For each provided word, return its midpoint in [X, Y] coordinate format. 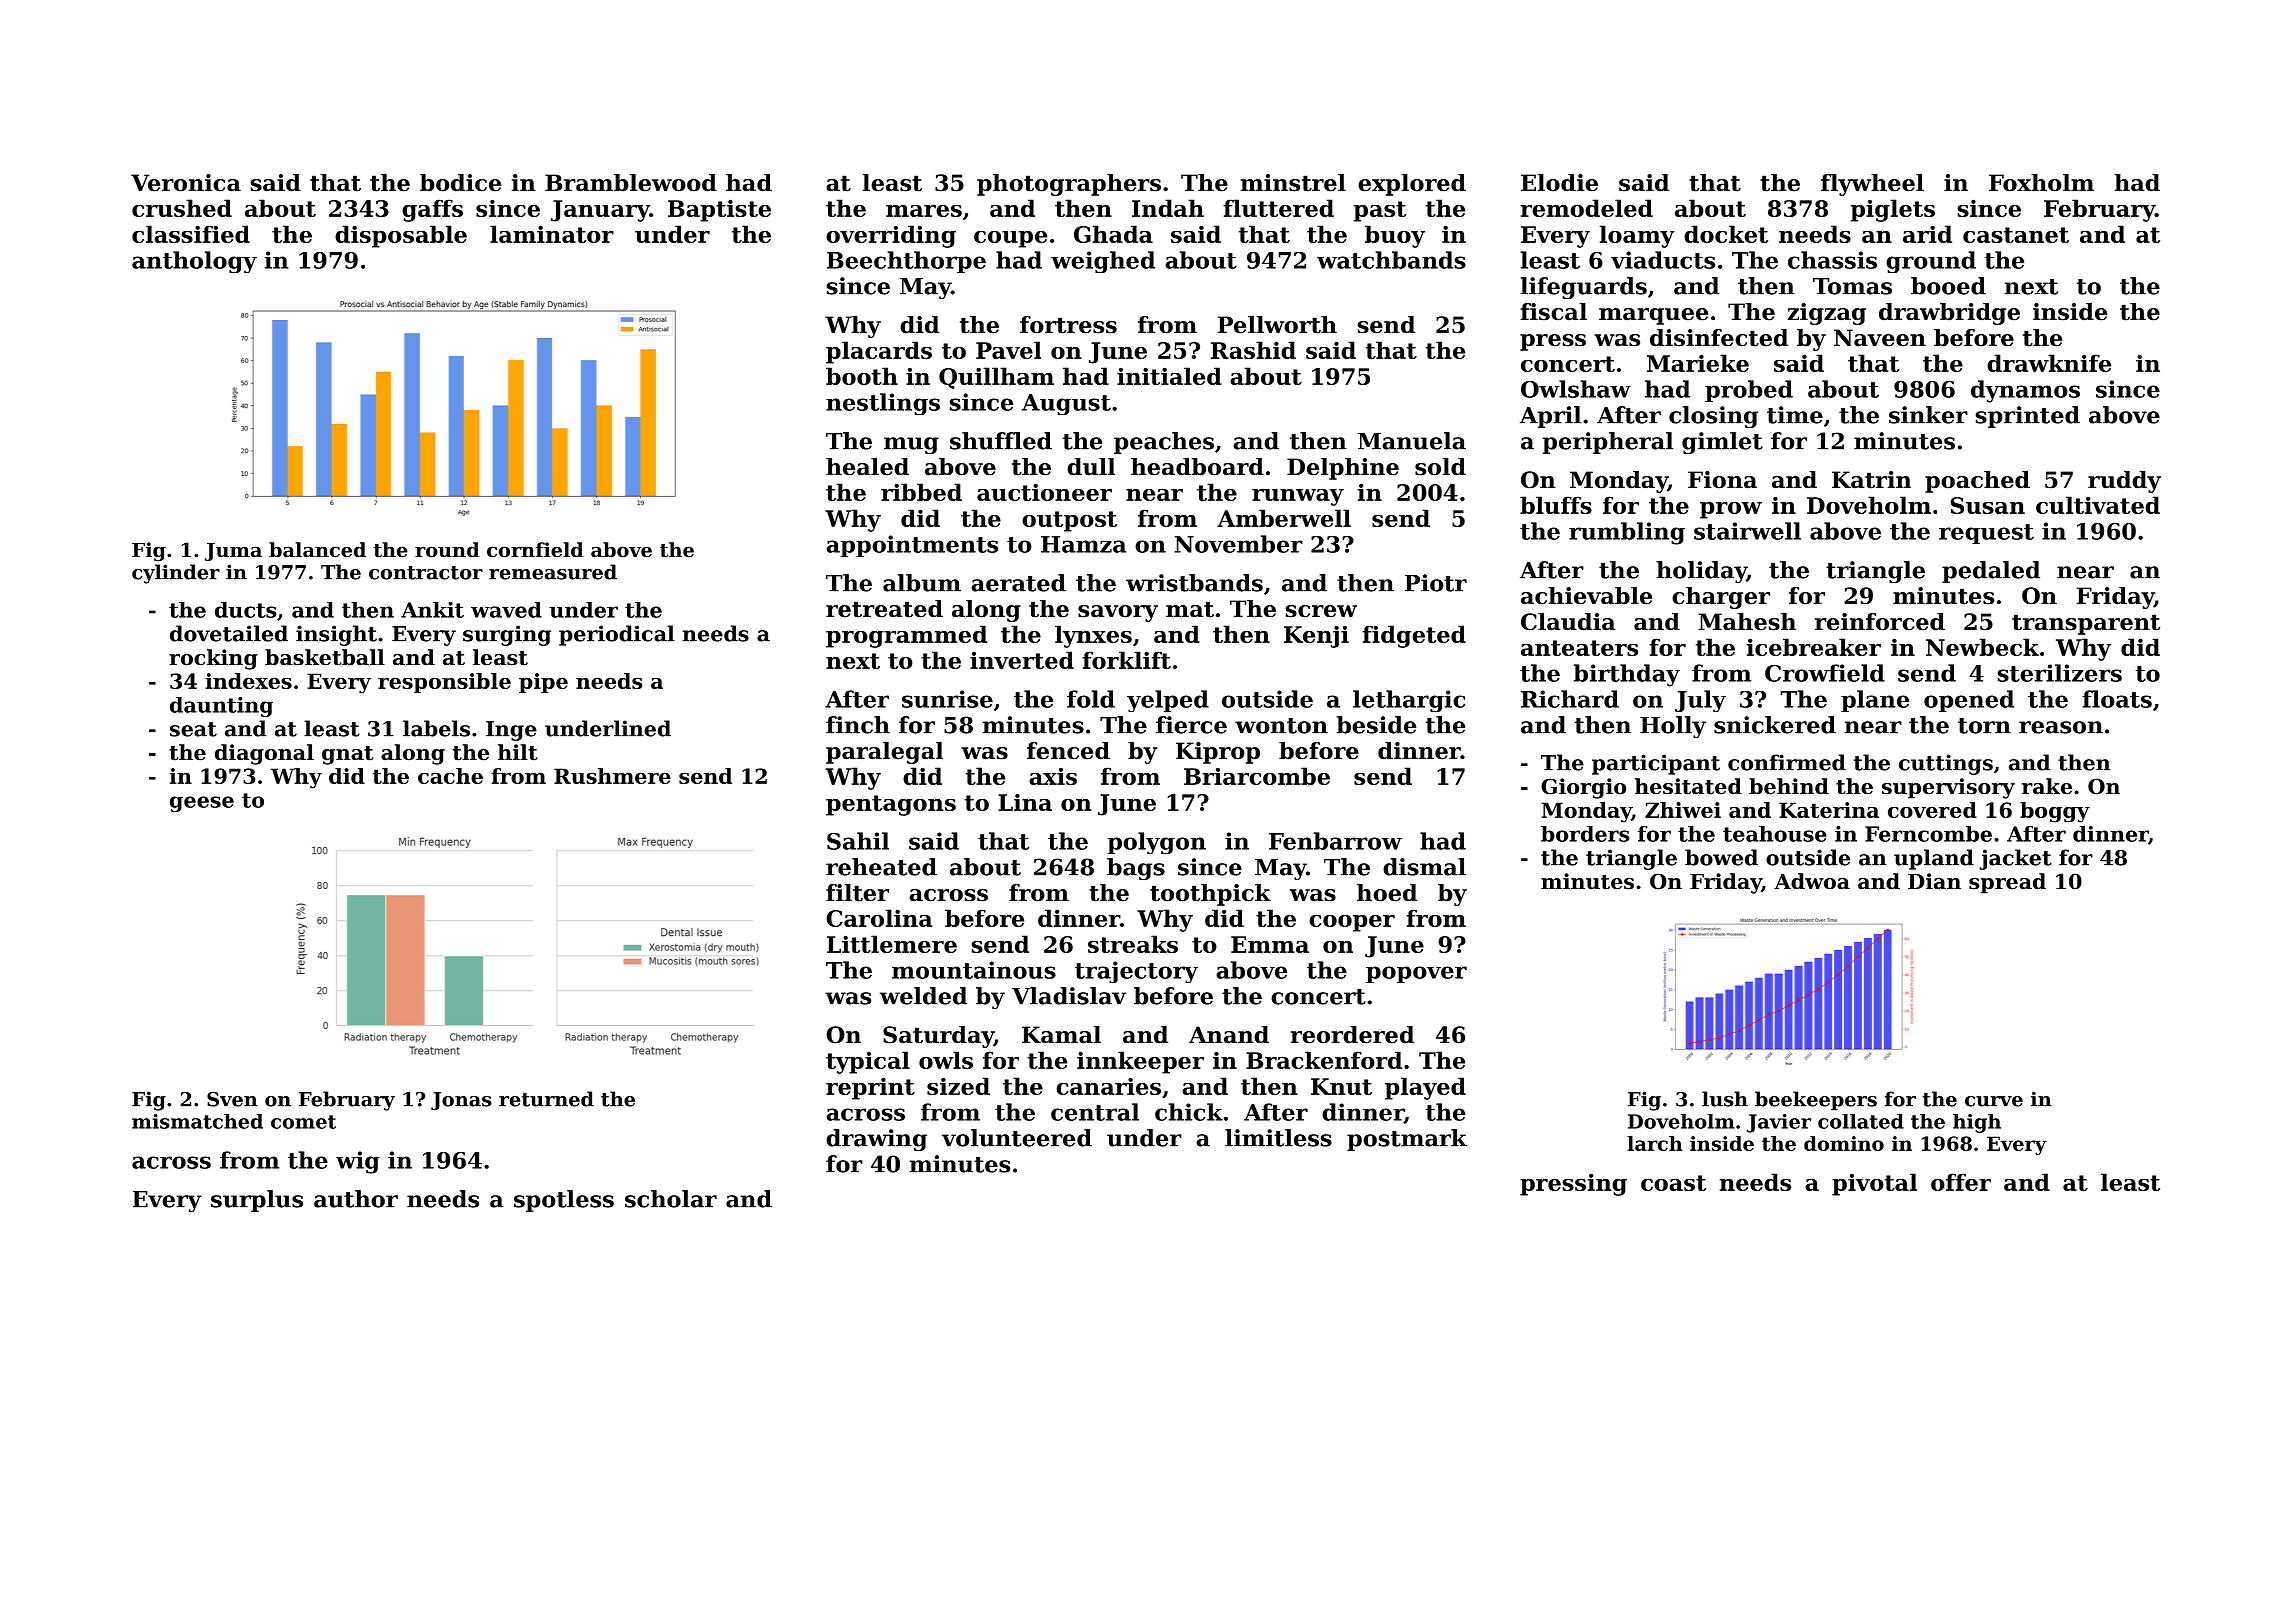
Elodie [1559, 183]
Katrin [1871, 480]
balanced [317, 549]
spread [2007, 883]
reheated [881, 867]
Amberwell [1284, 518]
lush [1725, 1099]
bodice [460, 183]
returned [546, 1099]
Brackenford [1324, 1060]
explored [1412, 185]
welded [923, 996]
